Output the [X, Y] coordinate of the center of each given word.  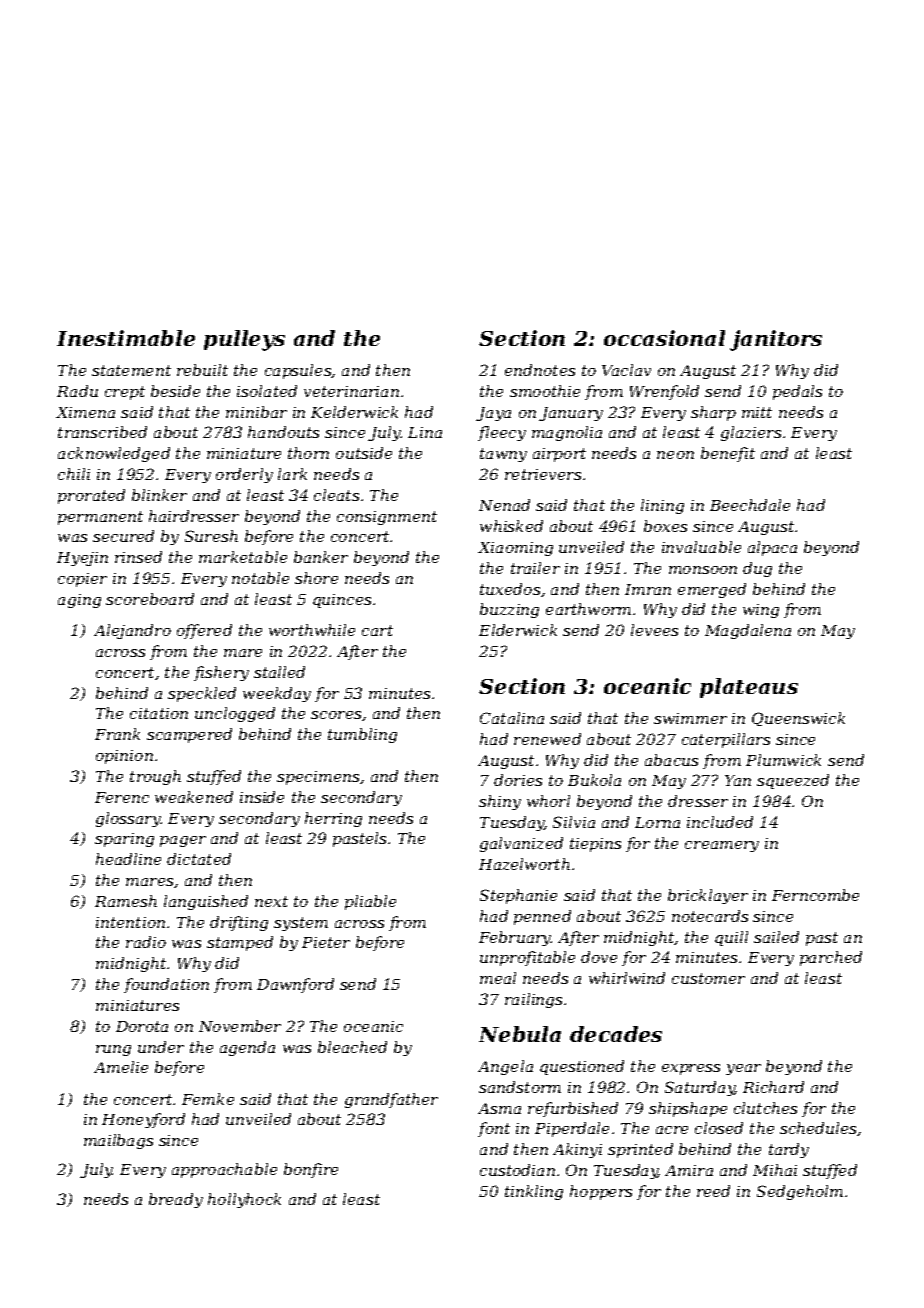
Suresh [211, 536]
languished [206, 902]
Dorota [142, 1026]
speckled [202, 694]
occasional [664, 338]
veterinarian [351, 391]
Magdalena [748, 631]
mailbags [118, 1141]
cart [377, 630]
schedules [819, 1129]
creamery [722, 846]
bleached [352, 1047]
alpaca [772, 548]
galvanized [521, 844]
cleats [336, 495]
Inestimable [126, 338]
